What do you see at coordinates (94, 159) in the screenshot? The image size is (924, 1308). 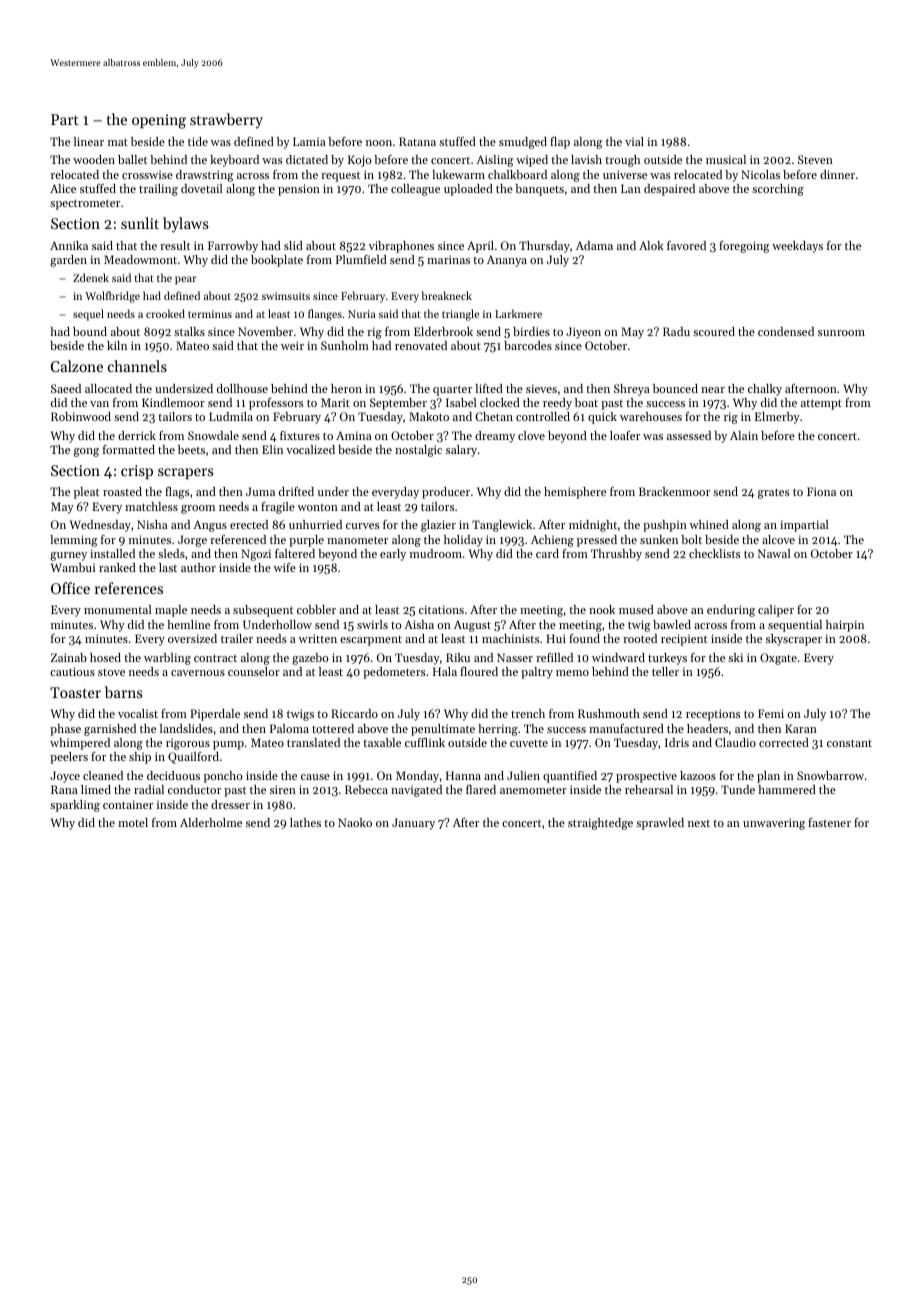 I see `wooden` at bounding box center [94, 159].
